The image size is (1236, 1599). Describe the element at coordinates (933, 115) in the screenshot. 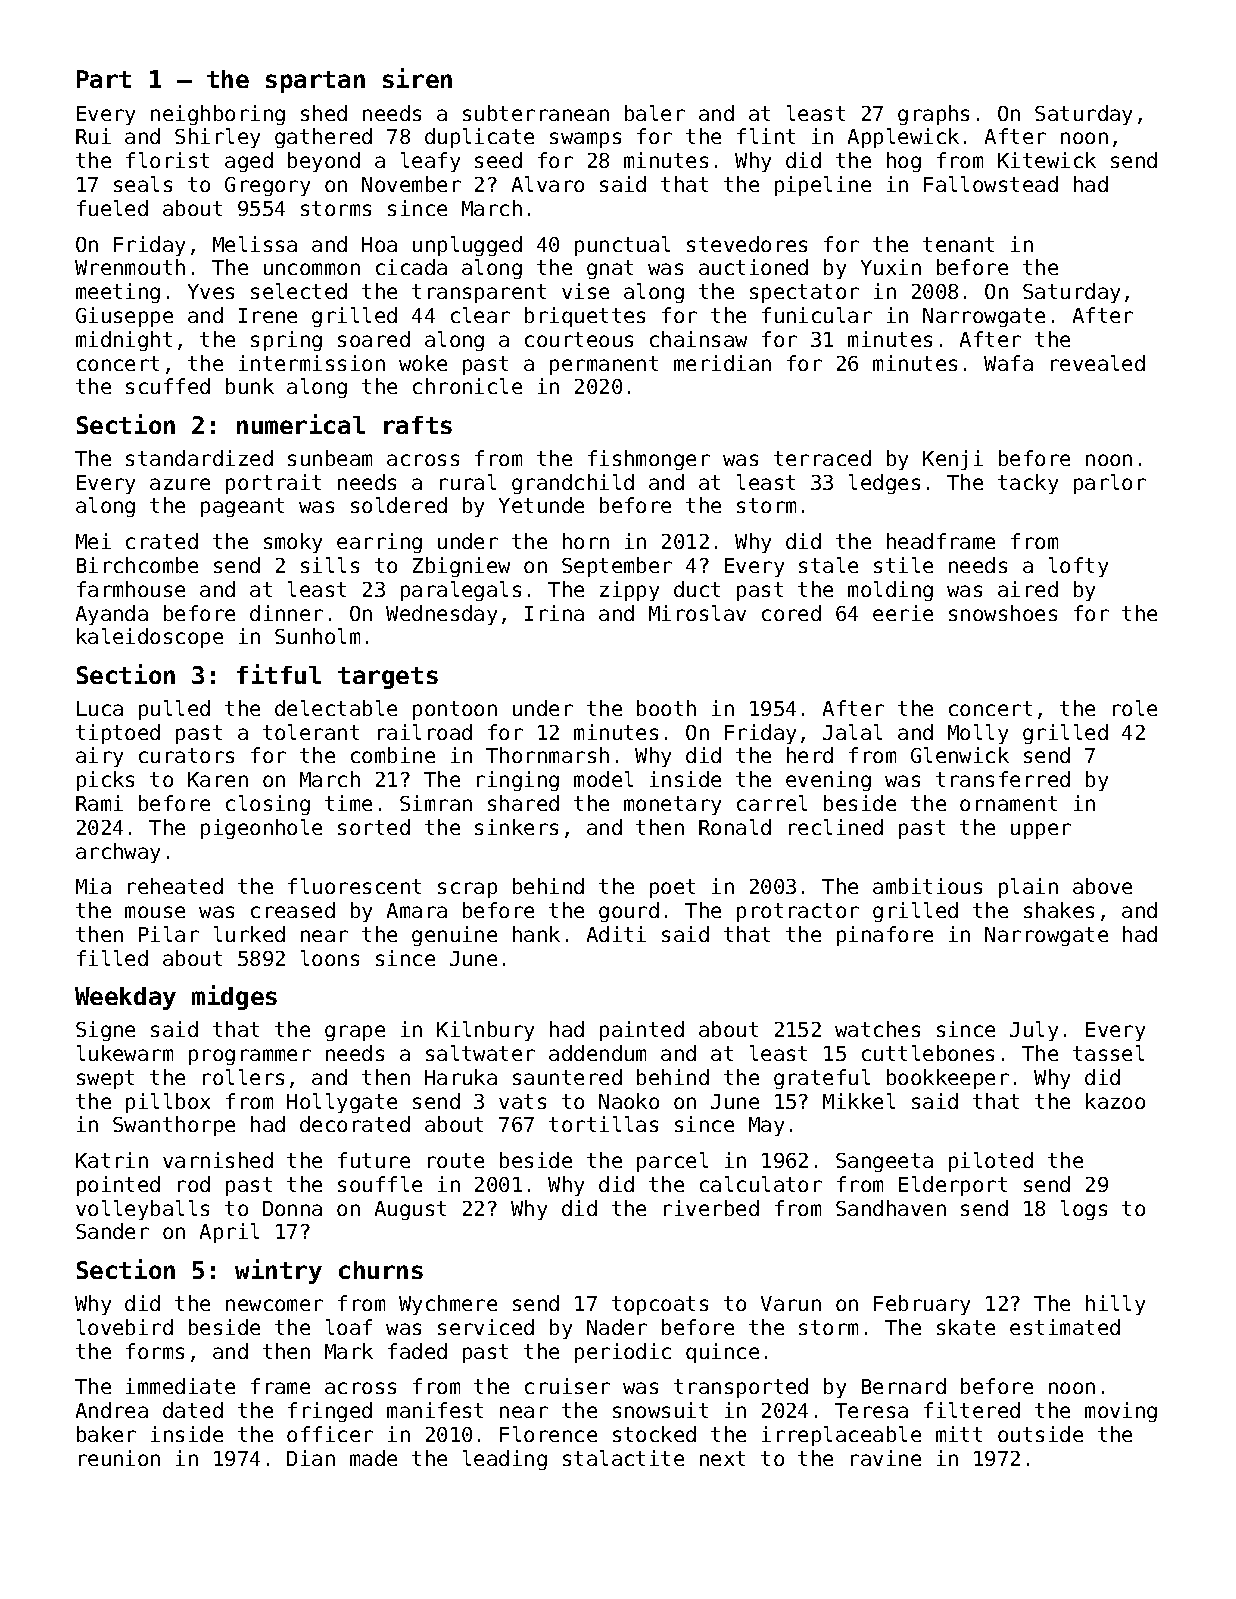

I see `graphs` at that location.
